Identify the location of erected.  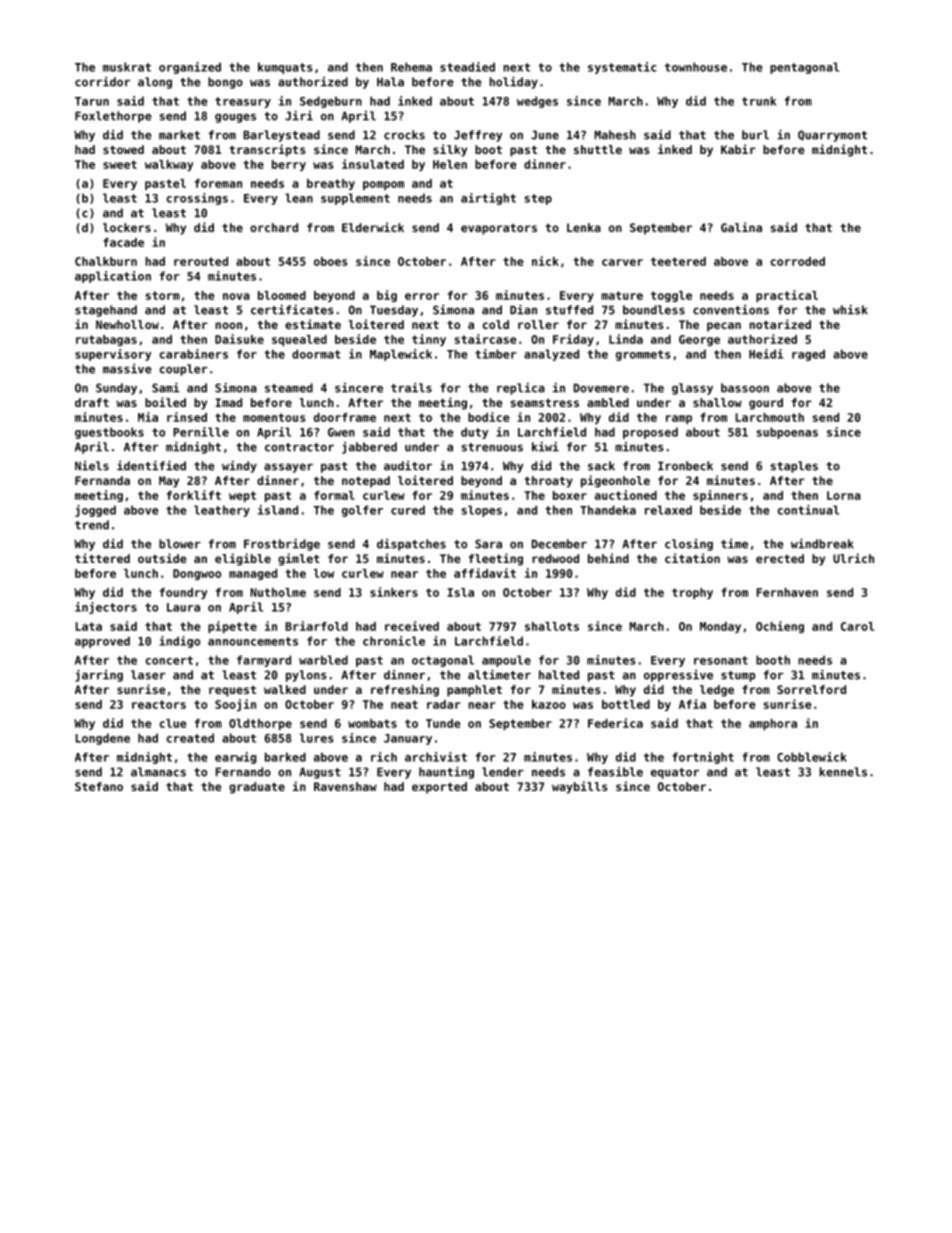
(780, 558).
